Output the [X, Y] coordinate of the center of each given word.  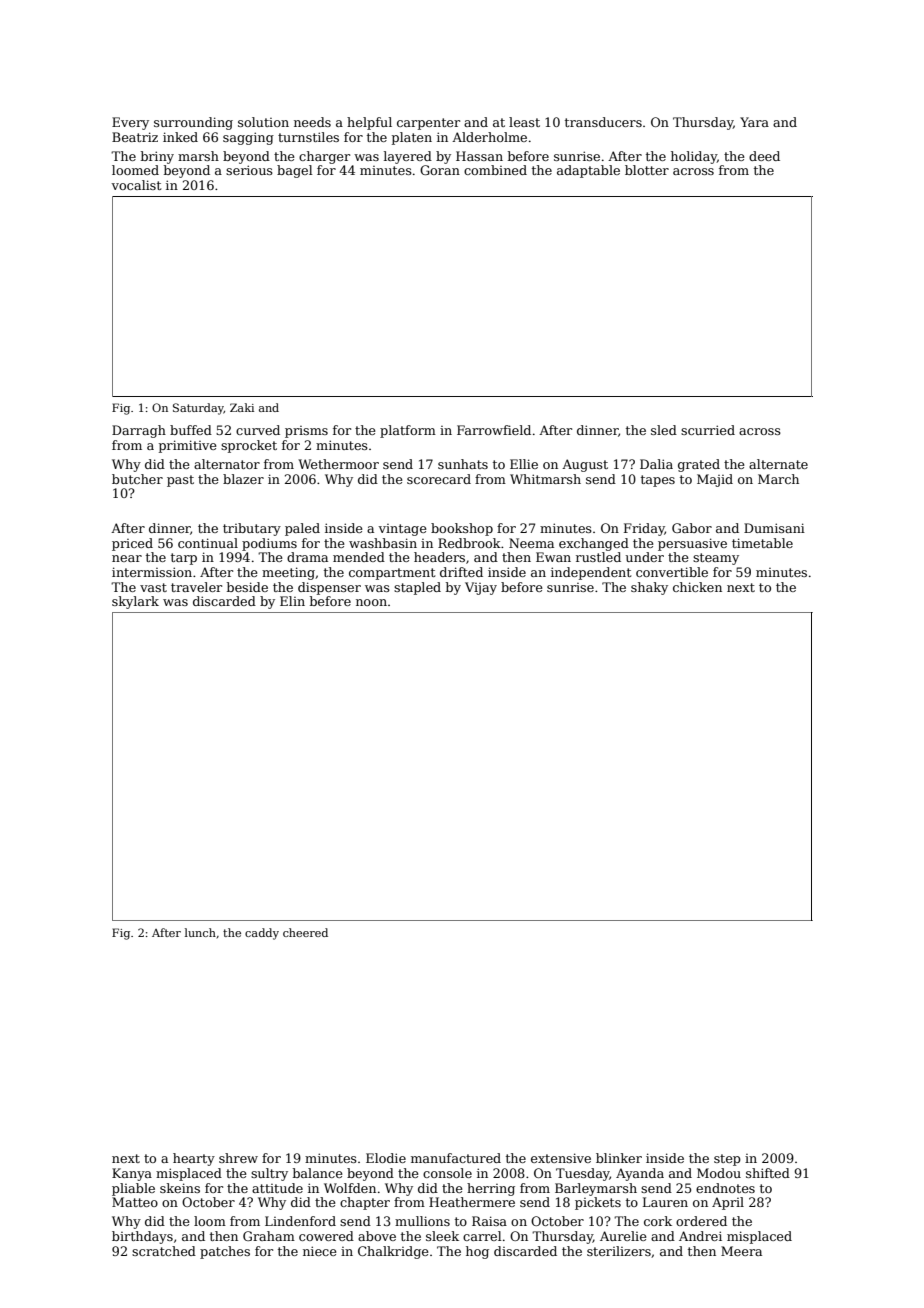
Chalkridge [393, 1252]
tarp [184, 559]
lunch [200, 932]
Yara [754, 122]
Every [130, 123]
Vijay [481, 588]
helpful [369, 123]
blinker [619, 1158]
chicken [697, 587]
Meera [741, 1251]
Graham [269, 1236]
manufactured [456, 1158]
